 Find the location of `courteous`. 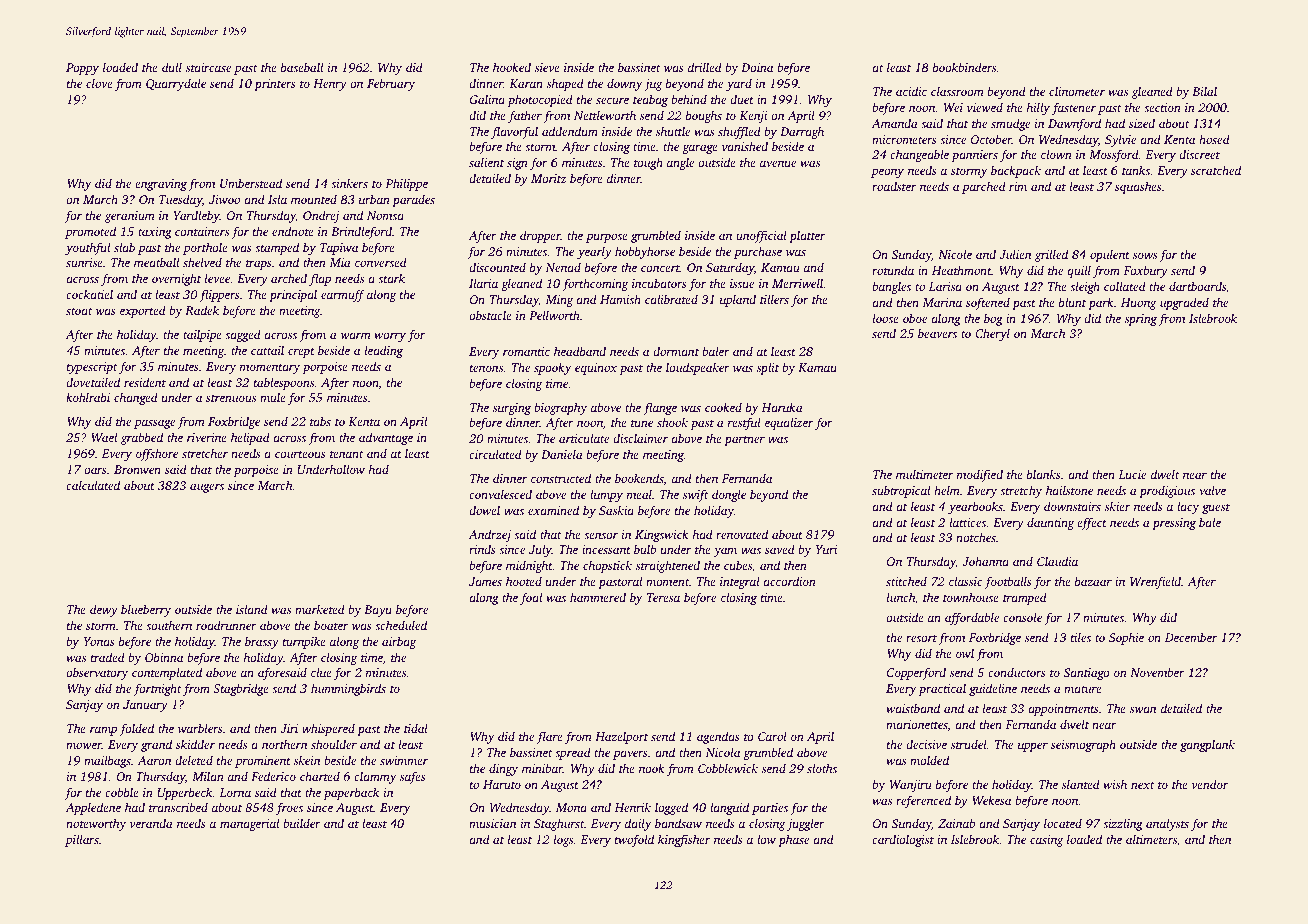

courteous is located at coordinates (300, 454).
